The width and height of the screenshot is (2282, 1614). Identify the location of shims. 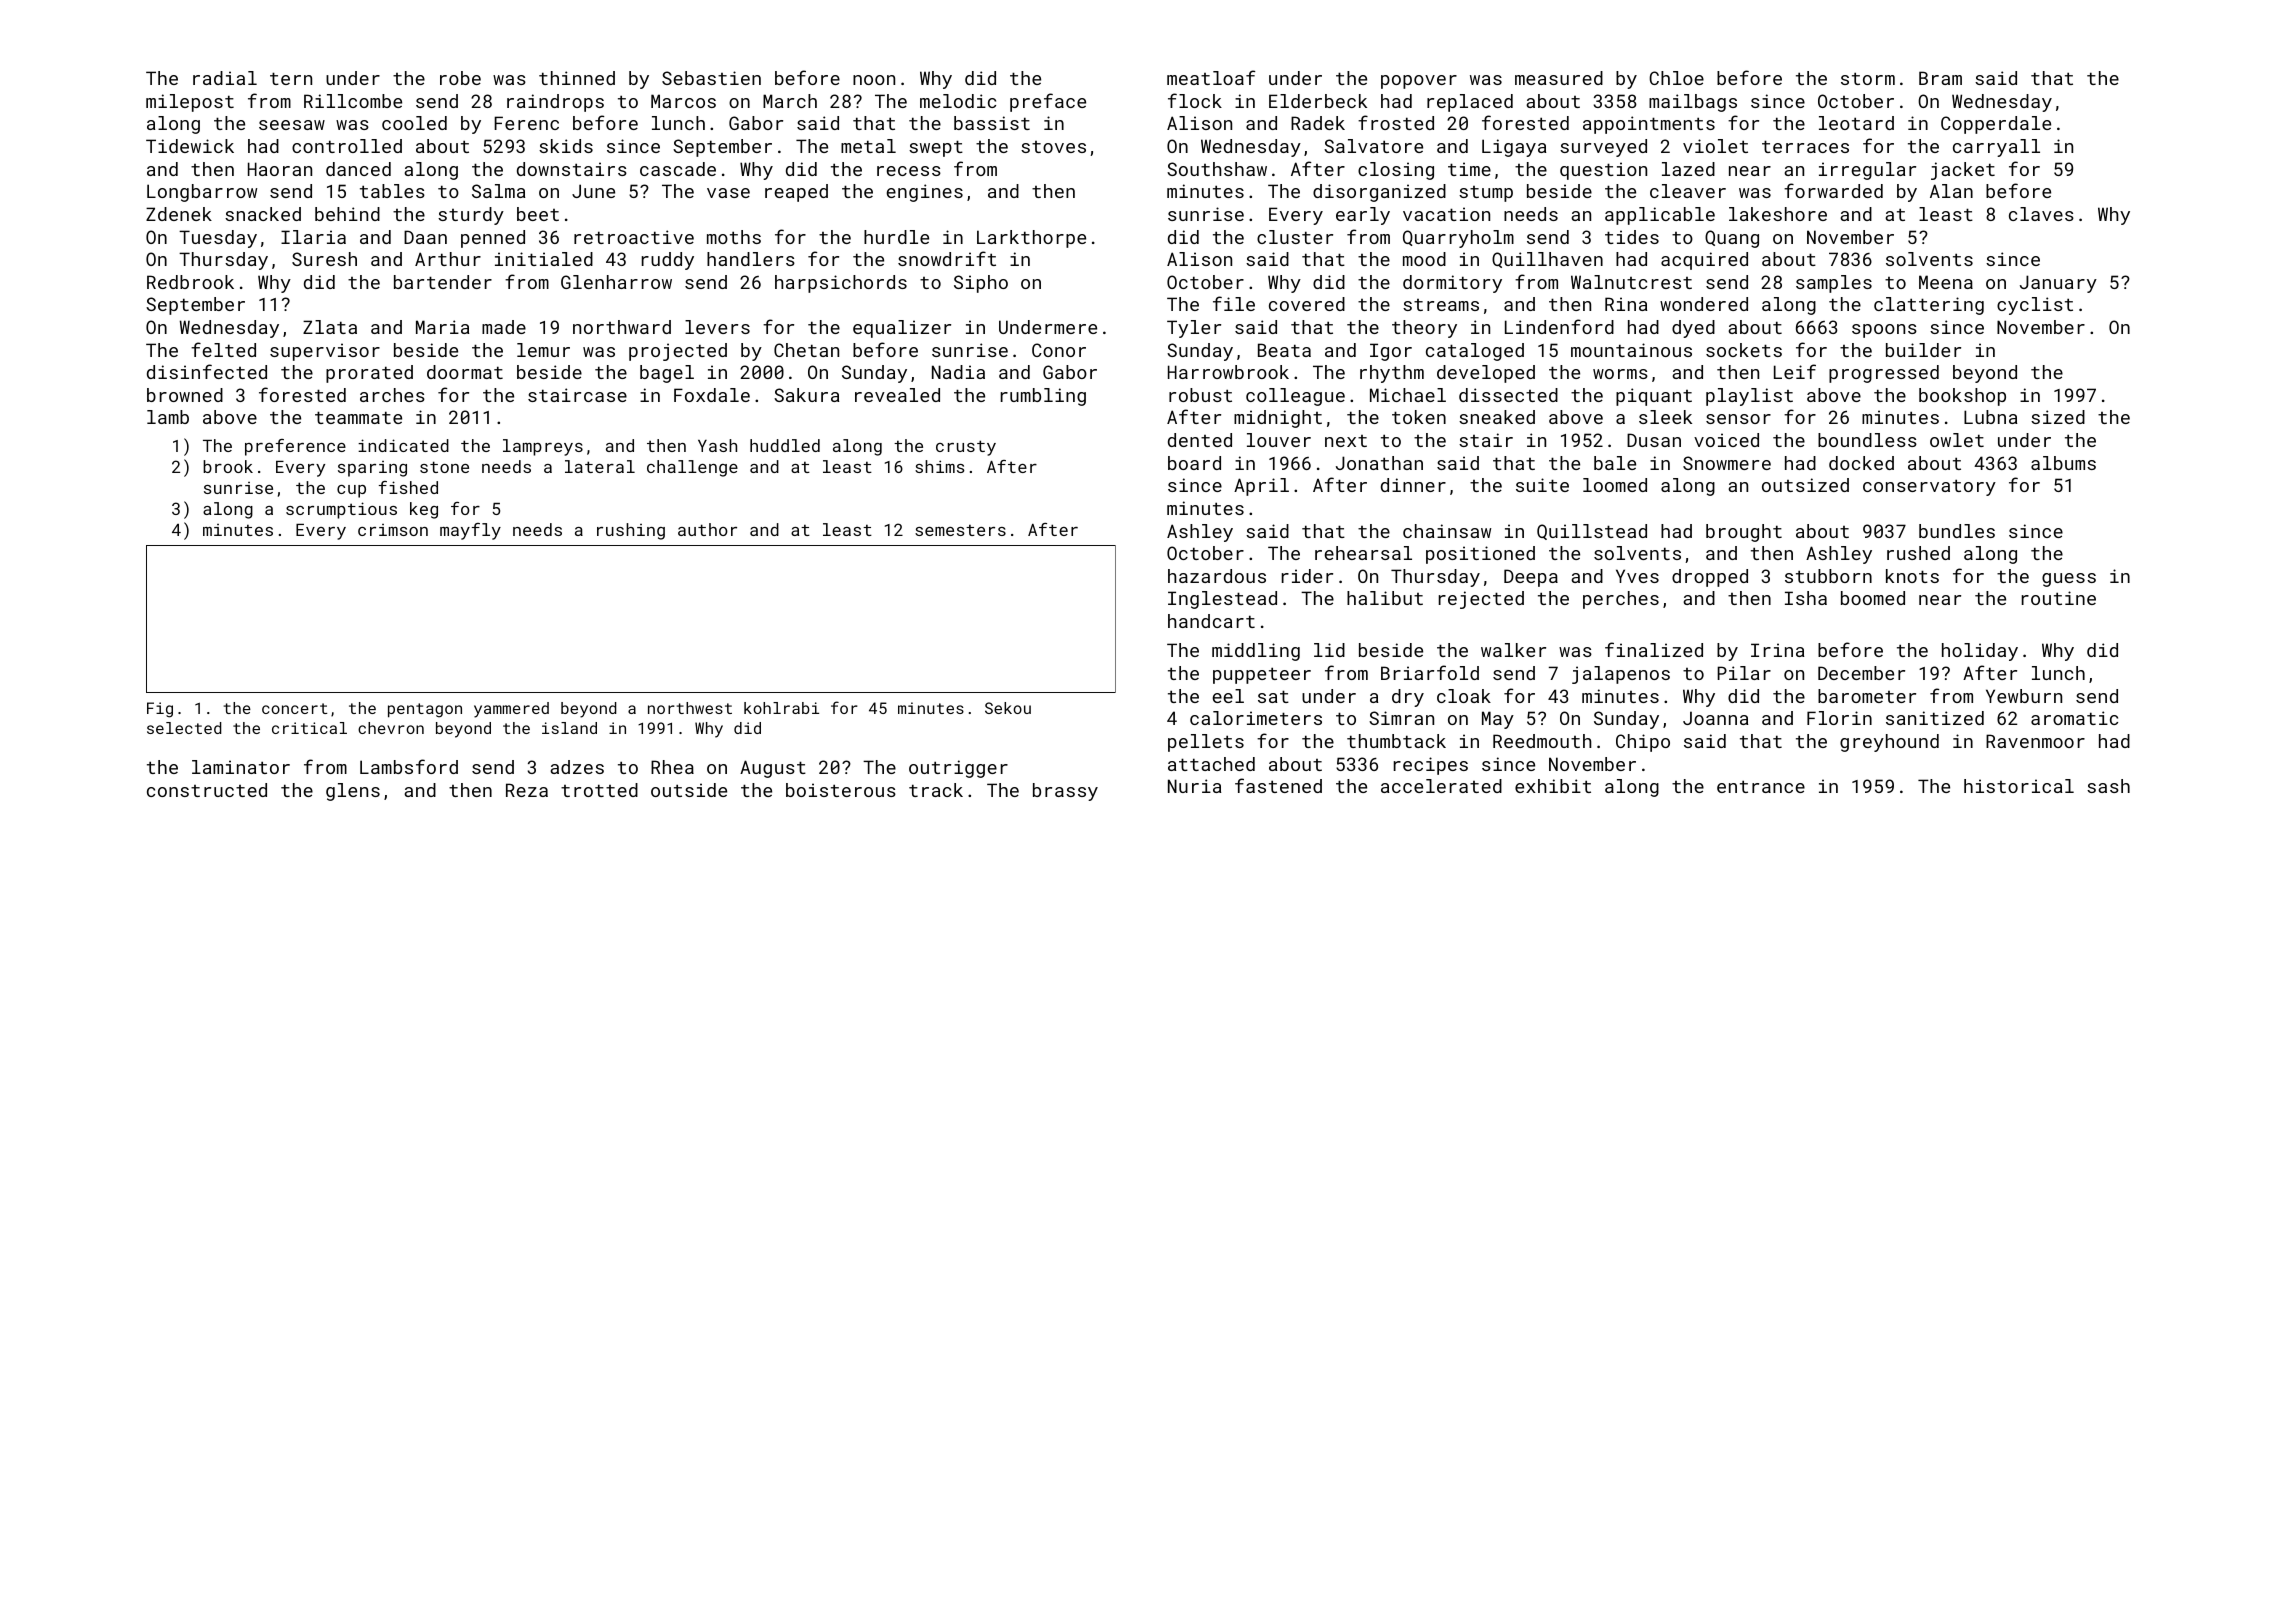
(940, 466).
